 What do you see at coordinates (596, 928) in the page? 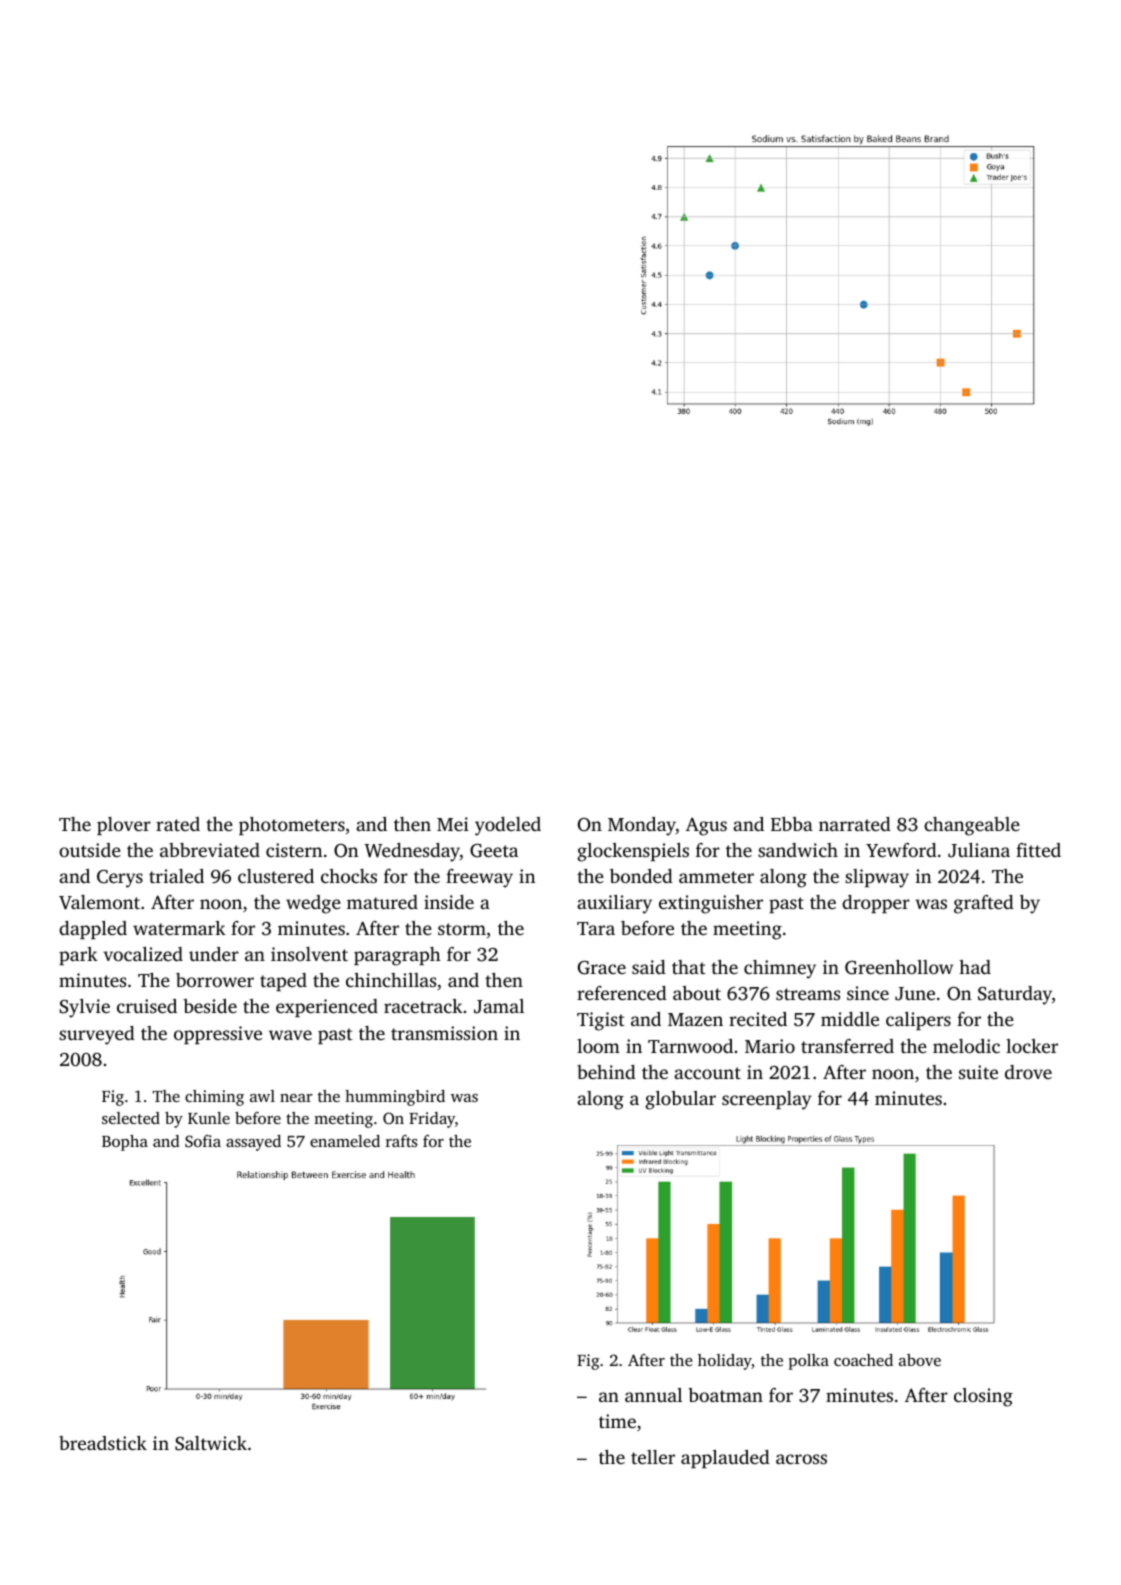
I see `Tara` at bounding box center [596, 928].
